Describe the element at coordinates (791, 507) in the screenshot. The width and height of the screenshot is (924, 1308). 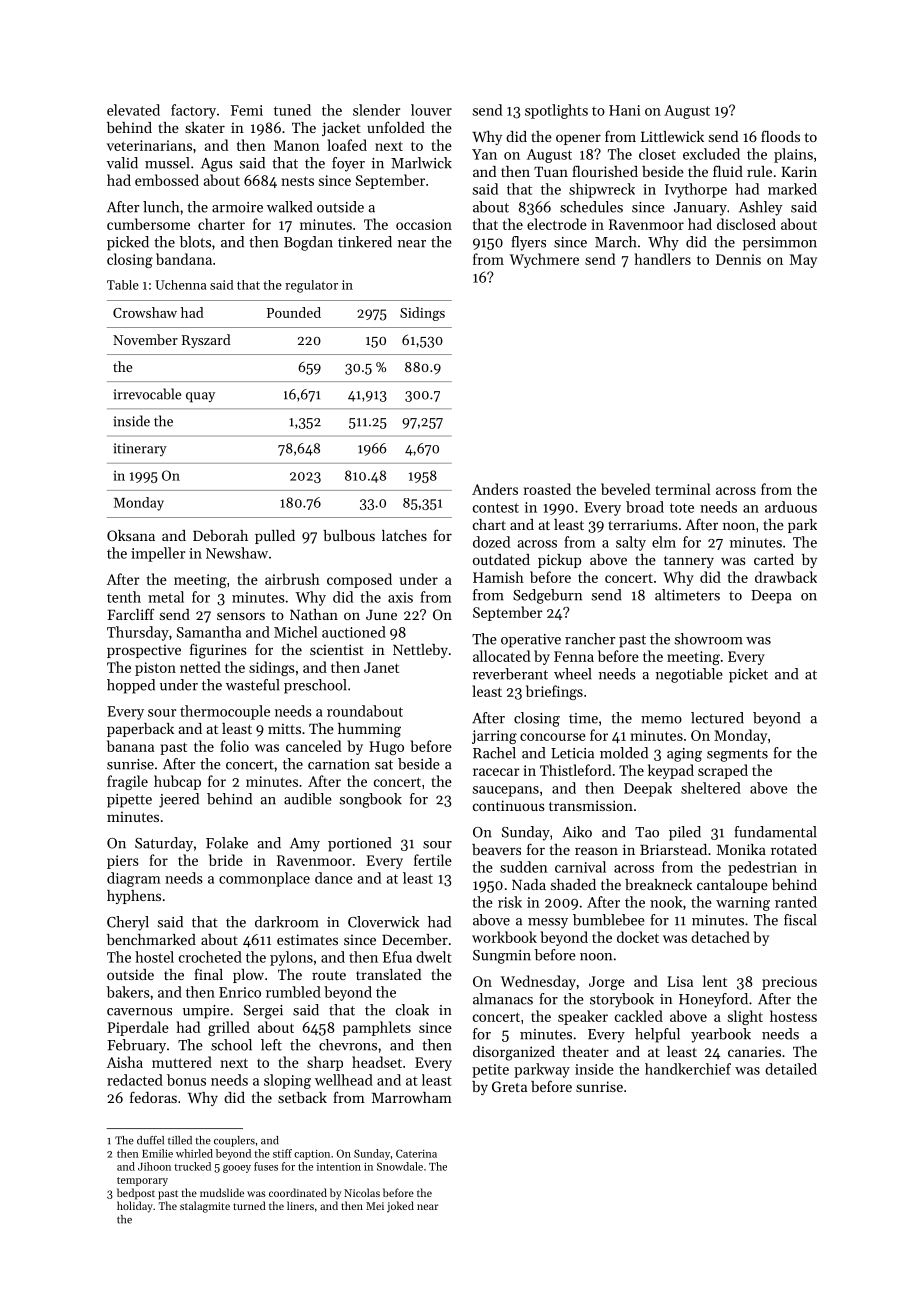
I see `arduous` at that location.
